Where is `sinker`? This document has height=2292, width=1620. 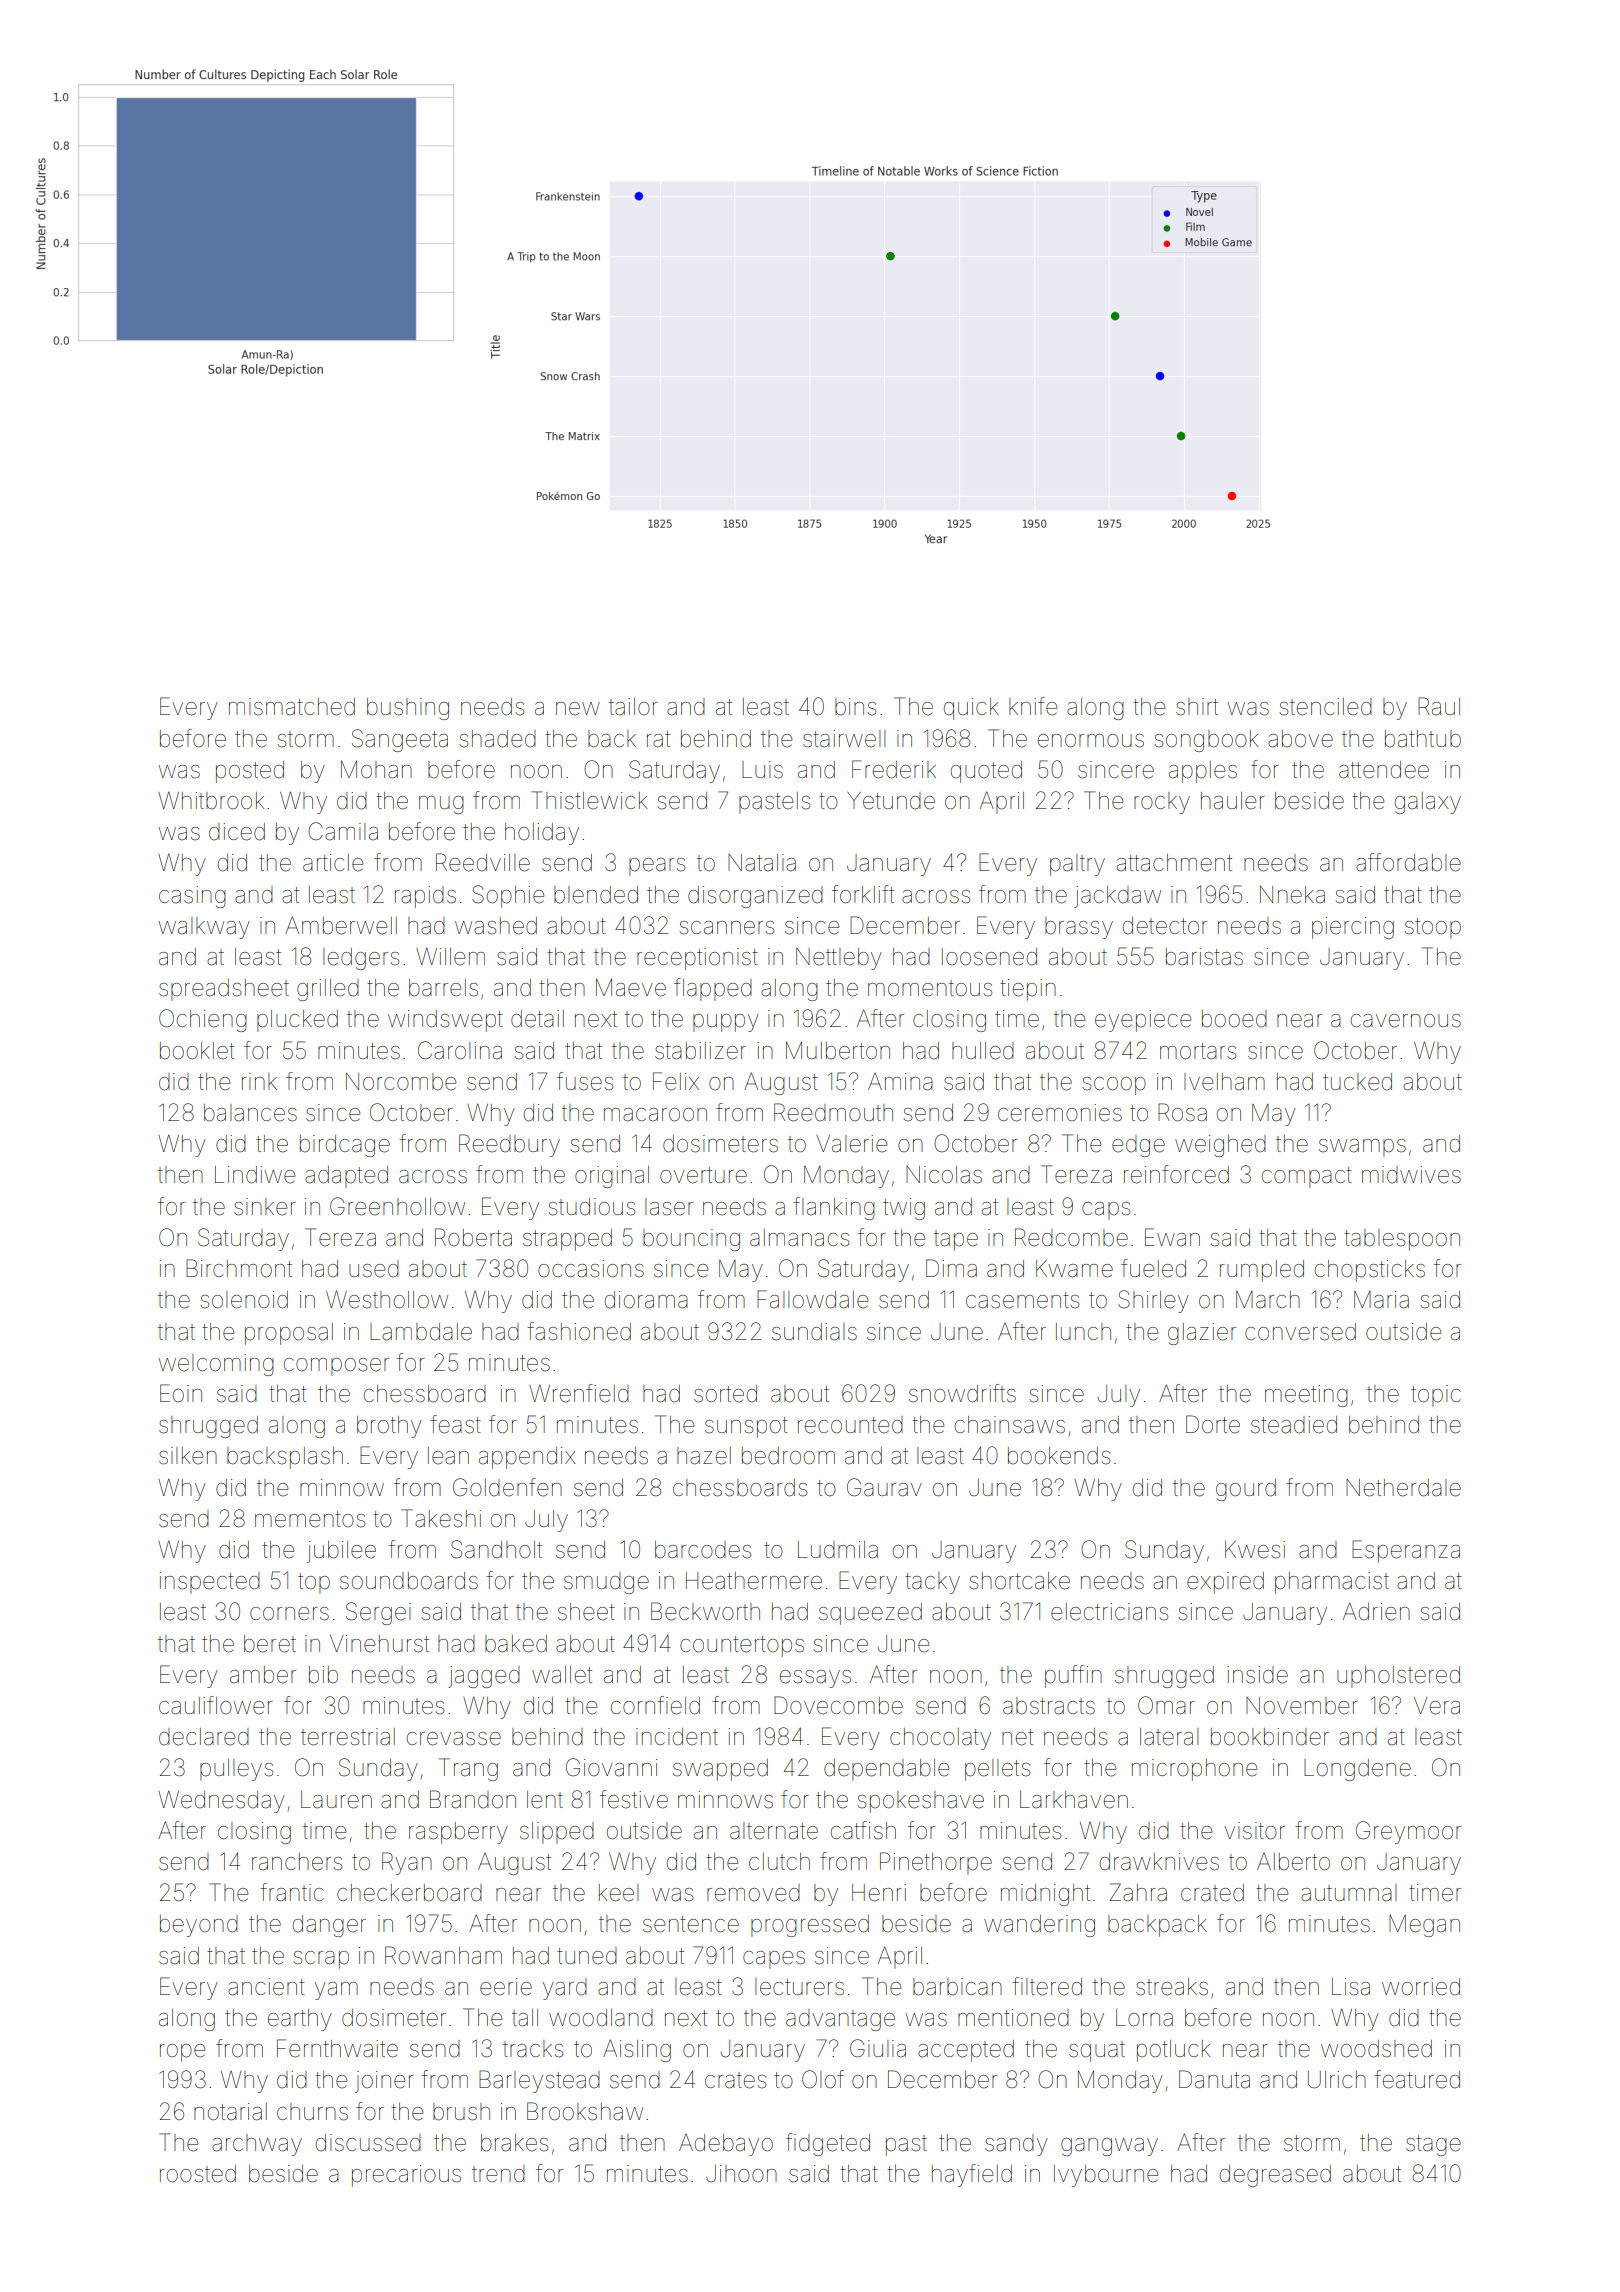
sinker is located at coordinates (265, 1207).
